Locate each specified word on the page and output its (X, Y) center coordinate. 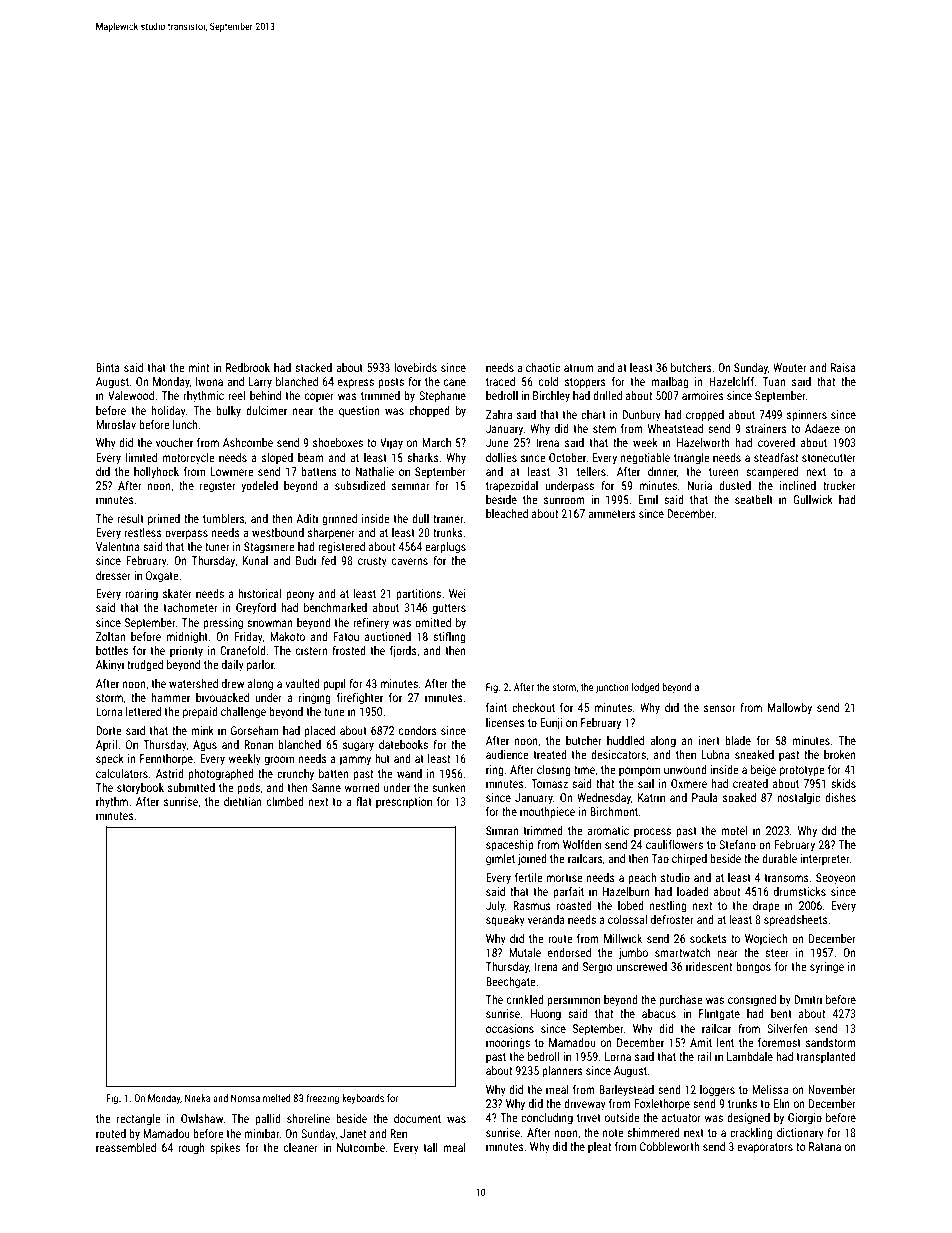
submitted (191, 787)
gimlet (500, 860)
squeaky (505, 921)
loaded (693, 891)
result (130, 518)
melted (277, 1098)
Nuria (700, 485)
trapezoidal (512, 487)
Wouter (789, 367)
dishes (840, 797)
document (417, 1118)
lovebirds (416, 367)
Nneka (197, 1098)
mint (199, 367)
